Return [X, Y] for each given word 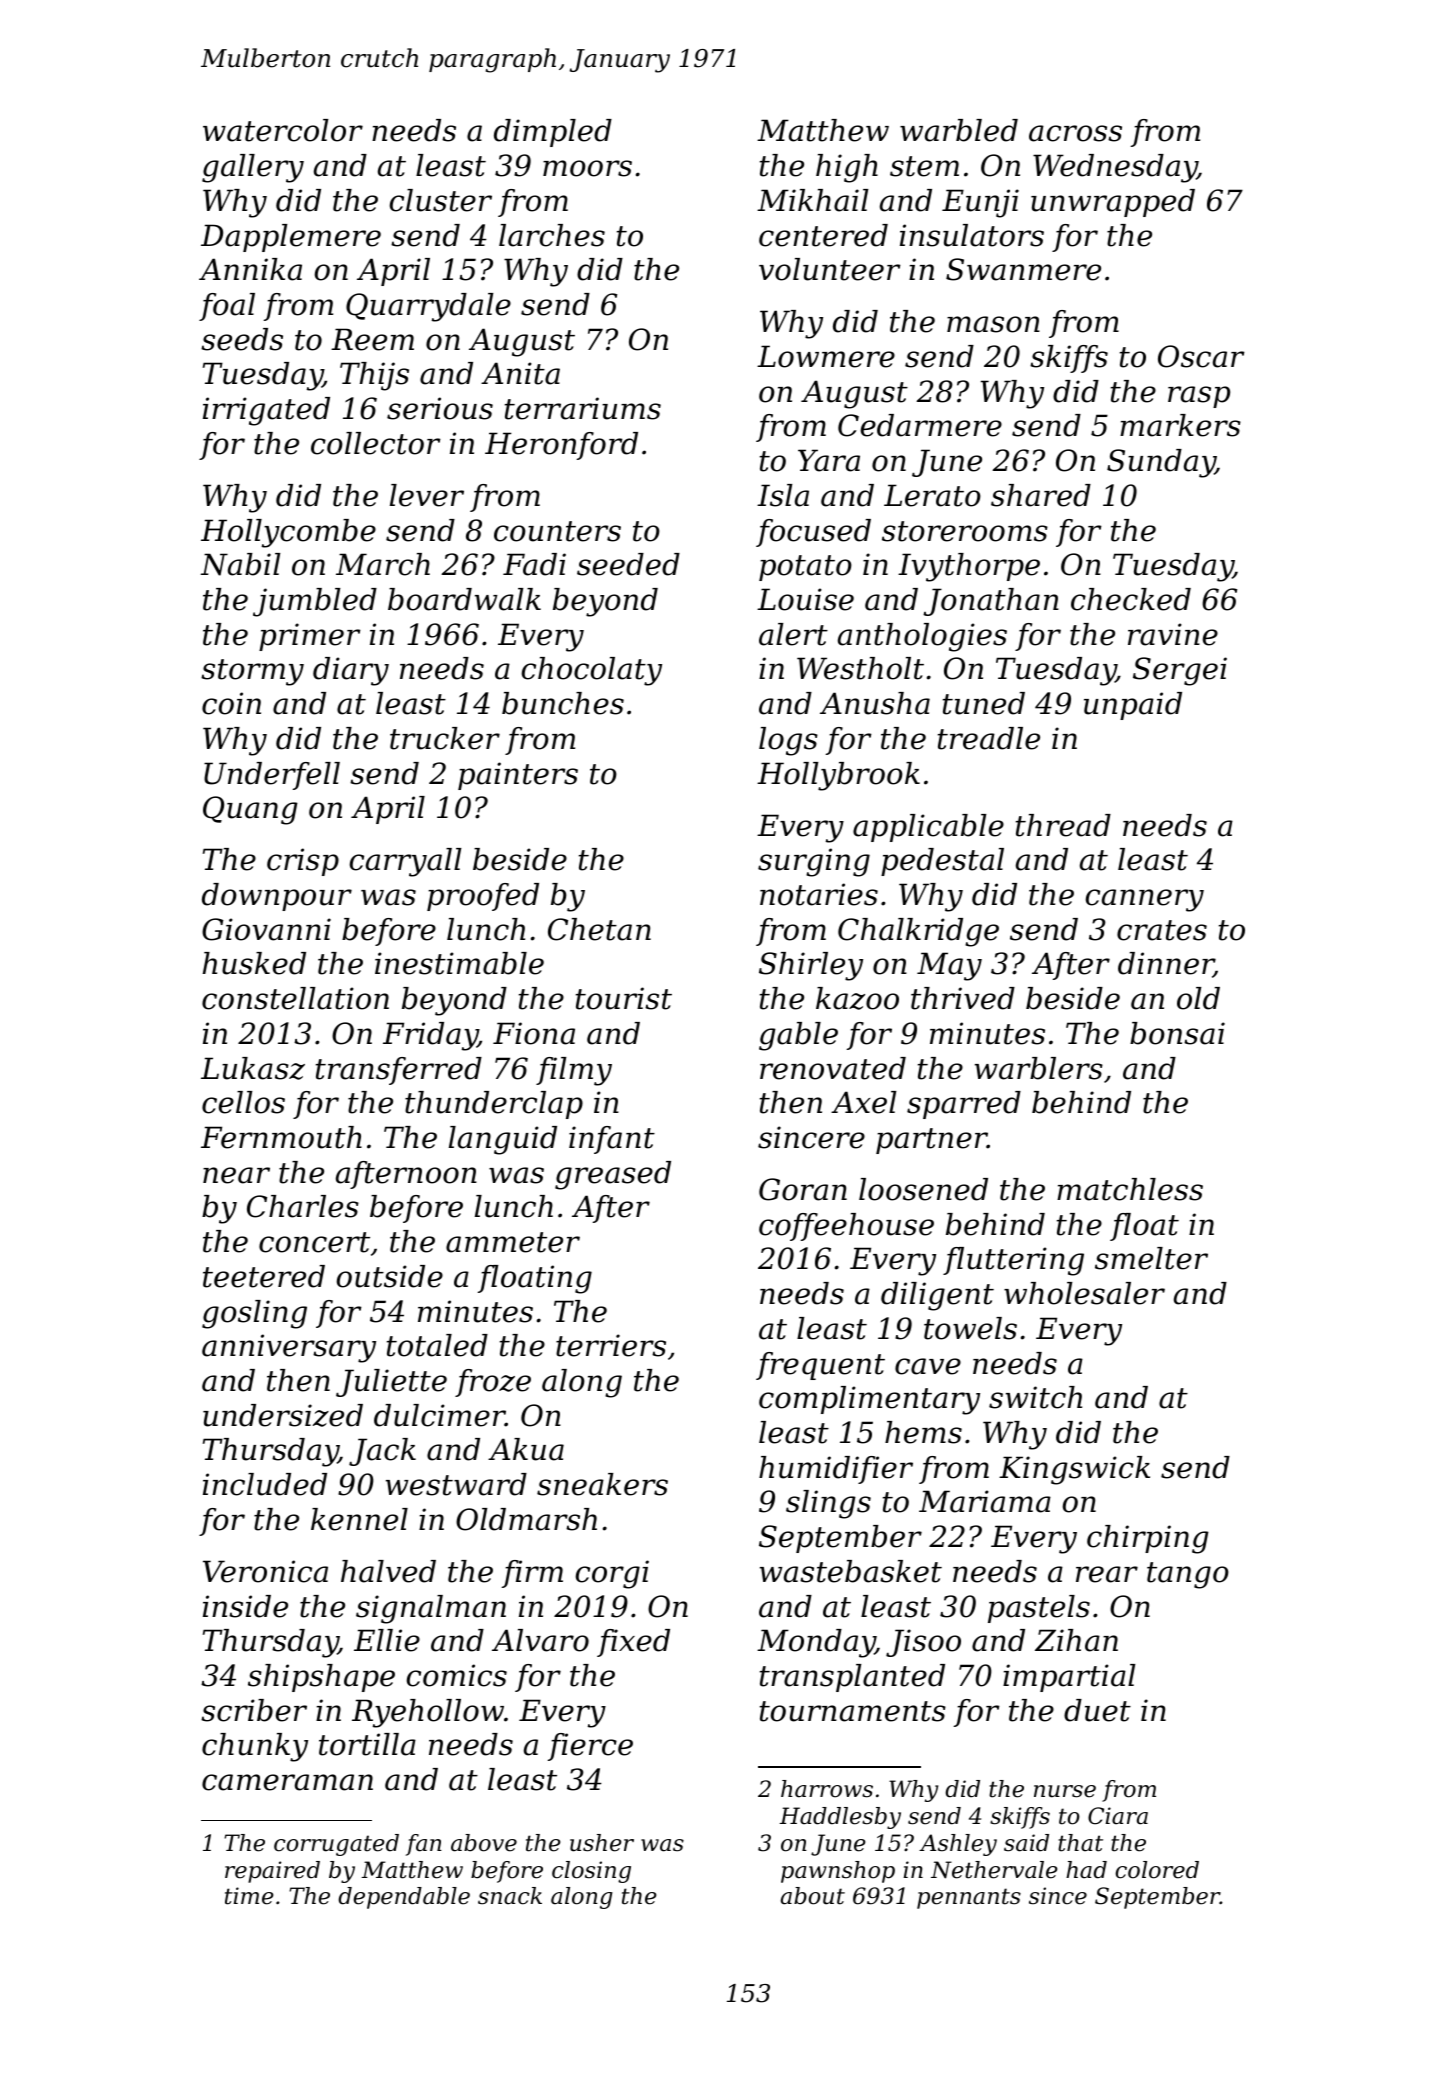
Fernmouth [281, 1137]
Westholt [860, 668]
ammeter [513, 1242]
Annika [250, 269]
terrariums [583, 408]
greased [613, 1175]
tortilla [367, 1744]
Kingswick [1074, 1470]
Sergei [1180, 671]
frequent [820, 1366]
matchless [1130, 1189]
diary [351, 671]
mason [993, 324]
